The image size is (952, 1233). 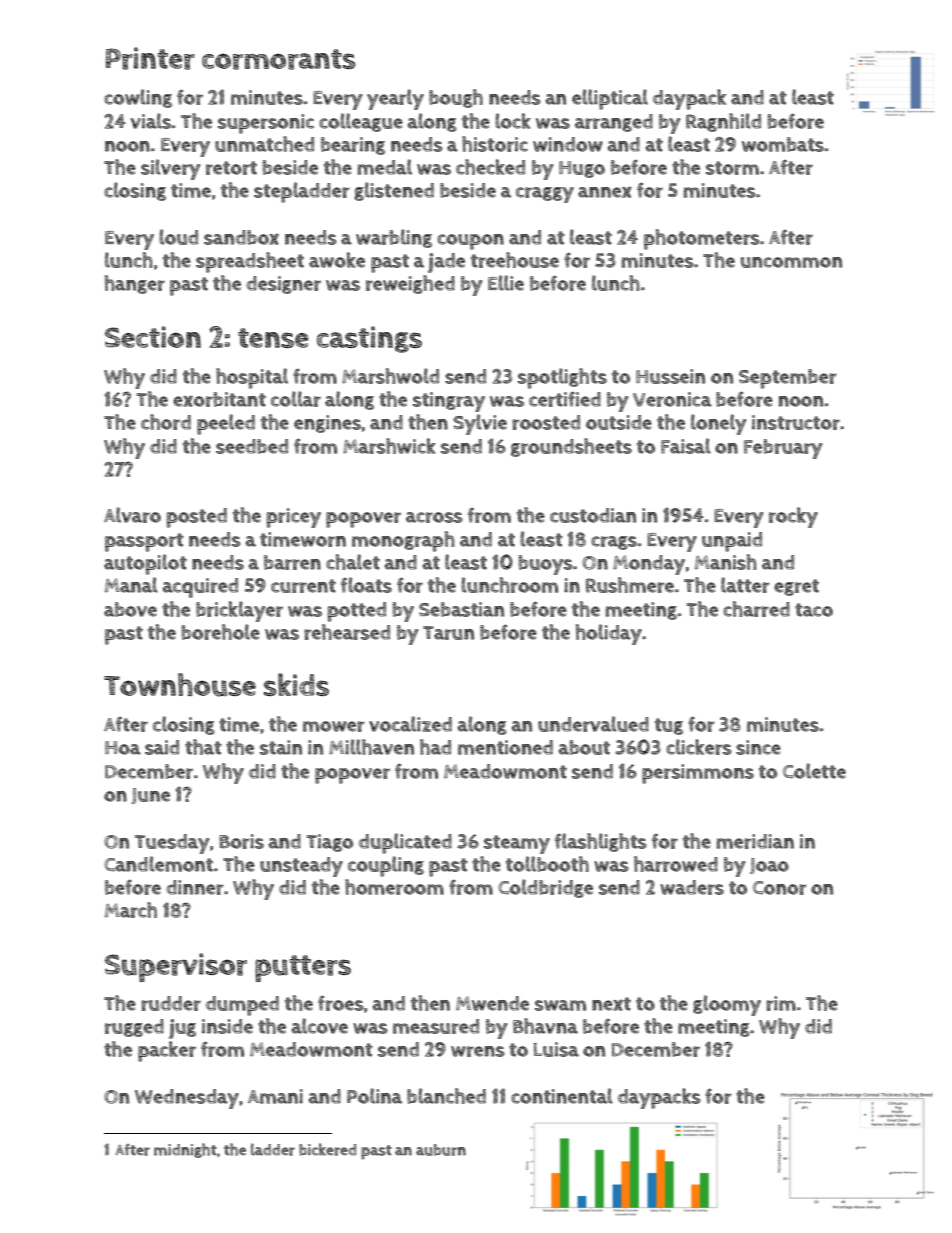 I want to click on Ragnhild, so click(x=723, y=122).
